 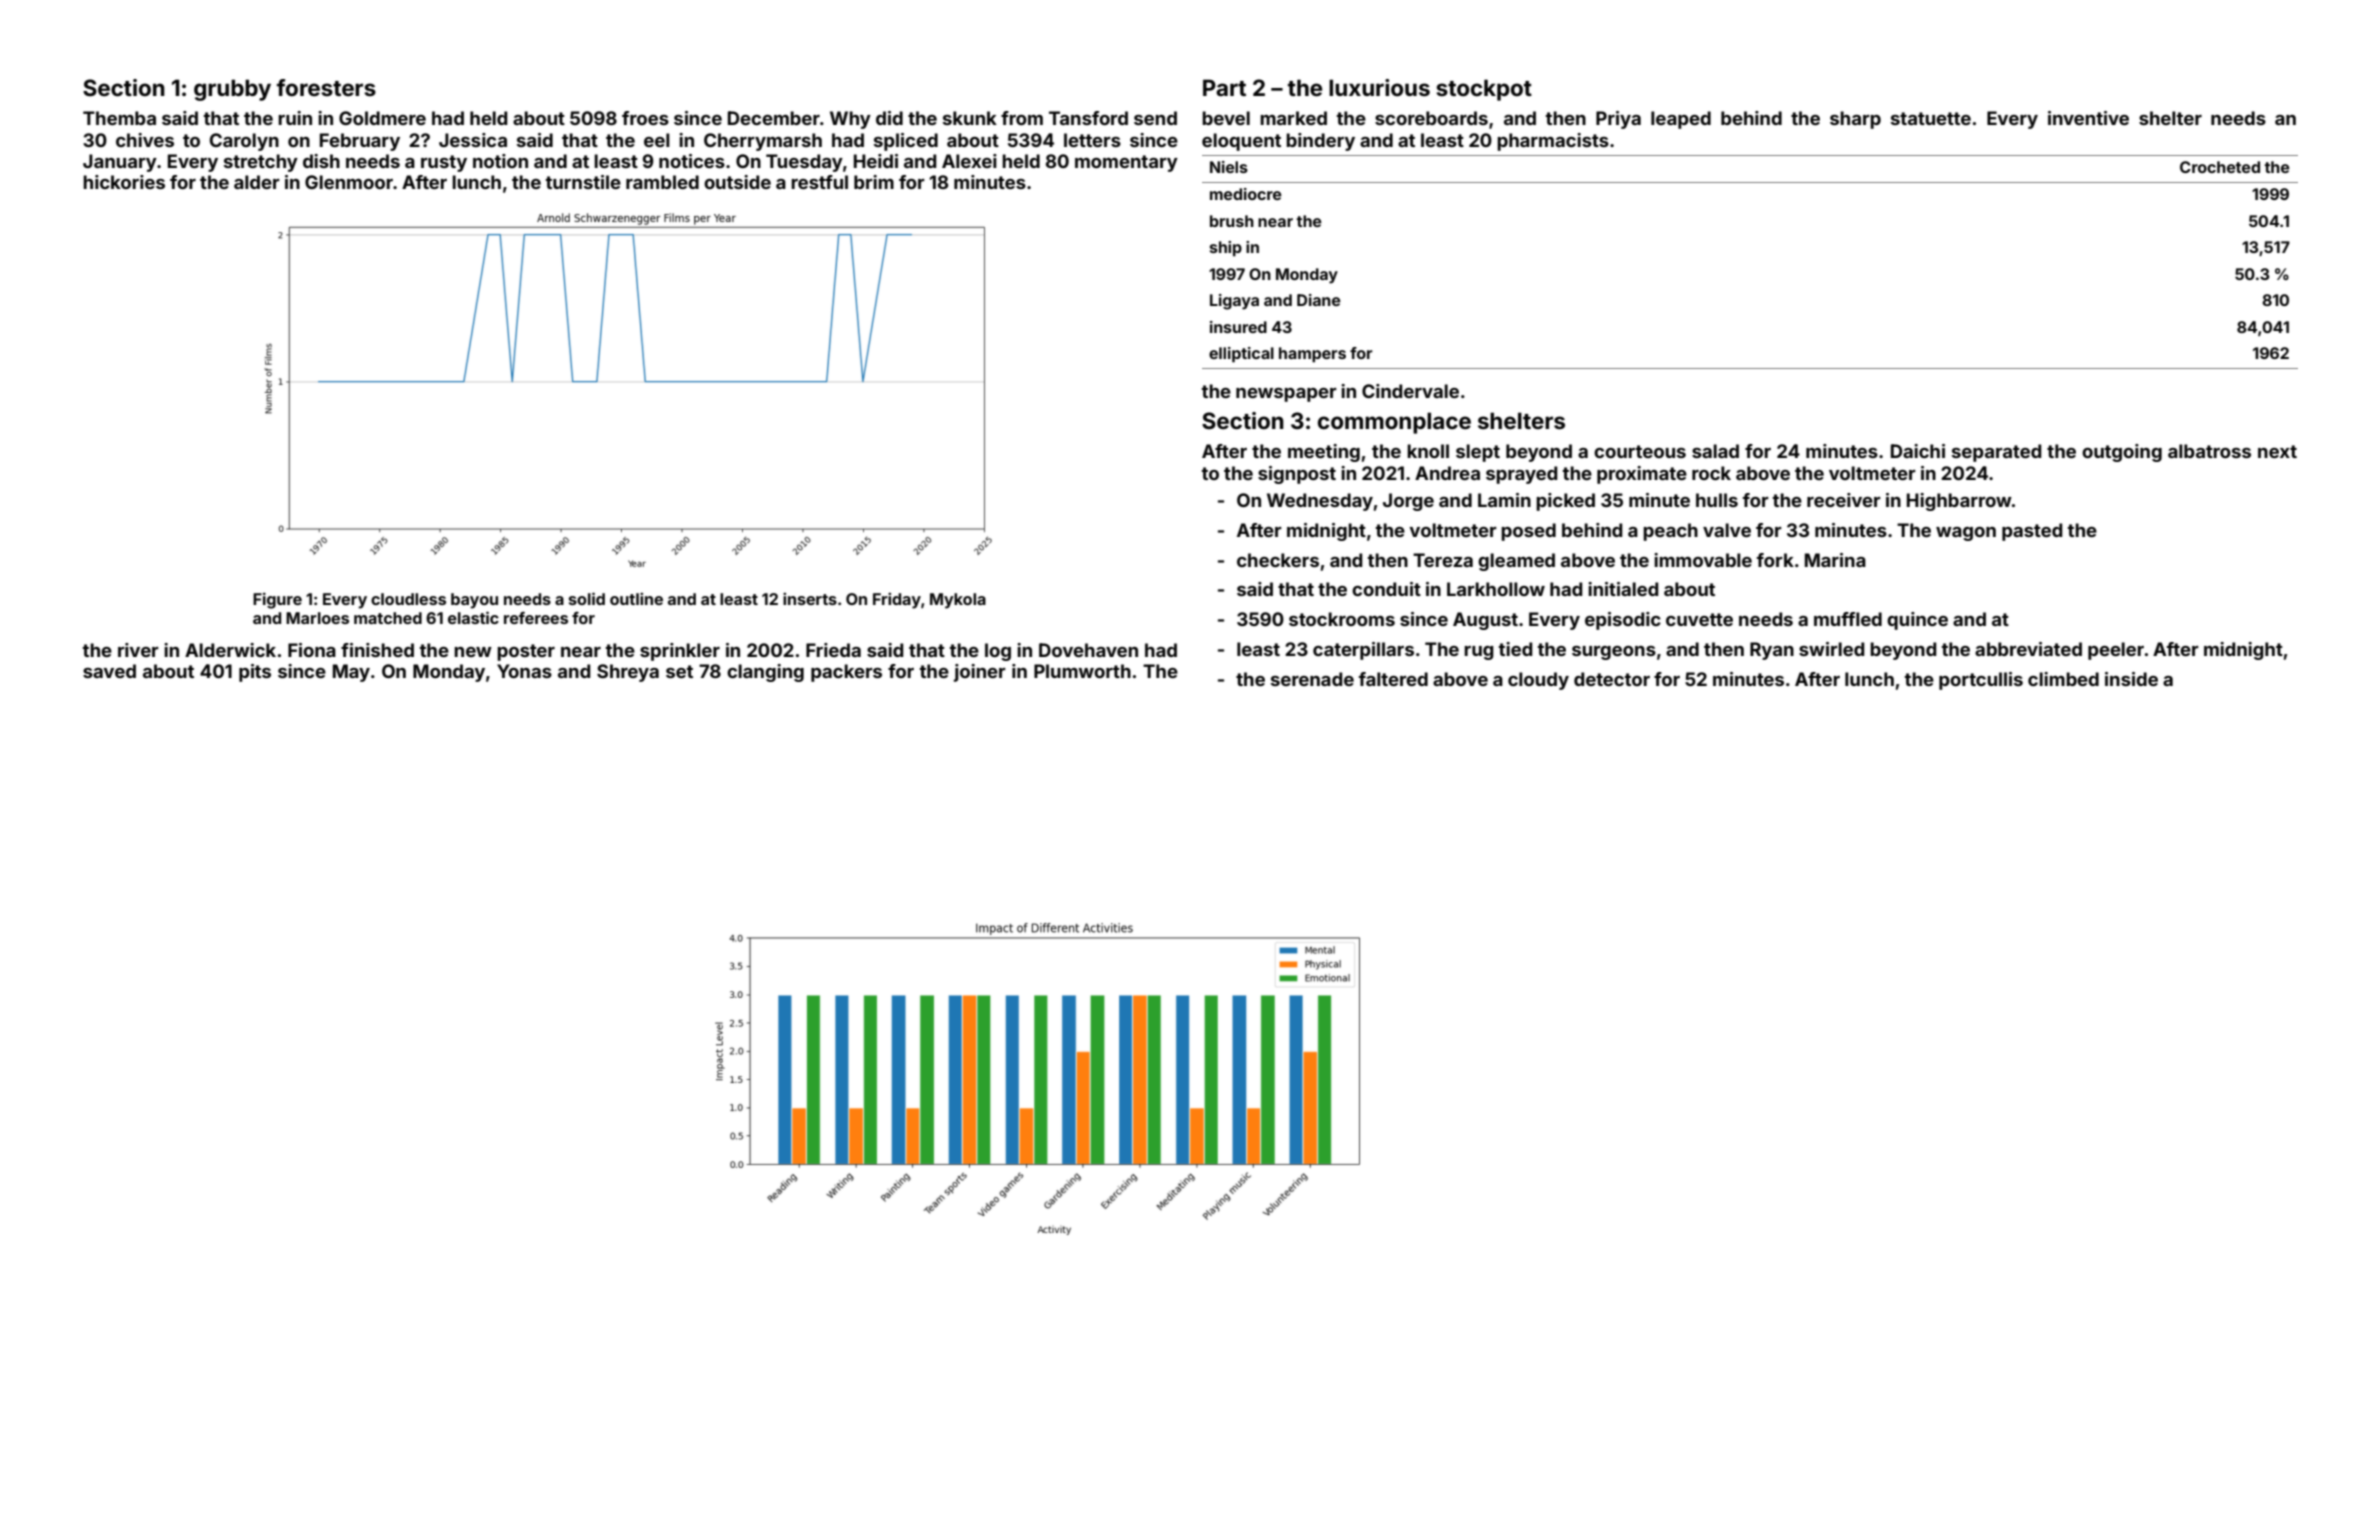 I want to click on Diane, so click(x=1319, y=300).
